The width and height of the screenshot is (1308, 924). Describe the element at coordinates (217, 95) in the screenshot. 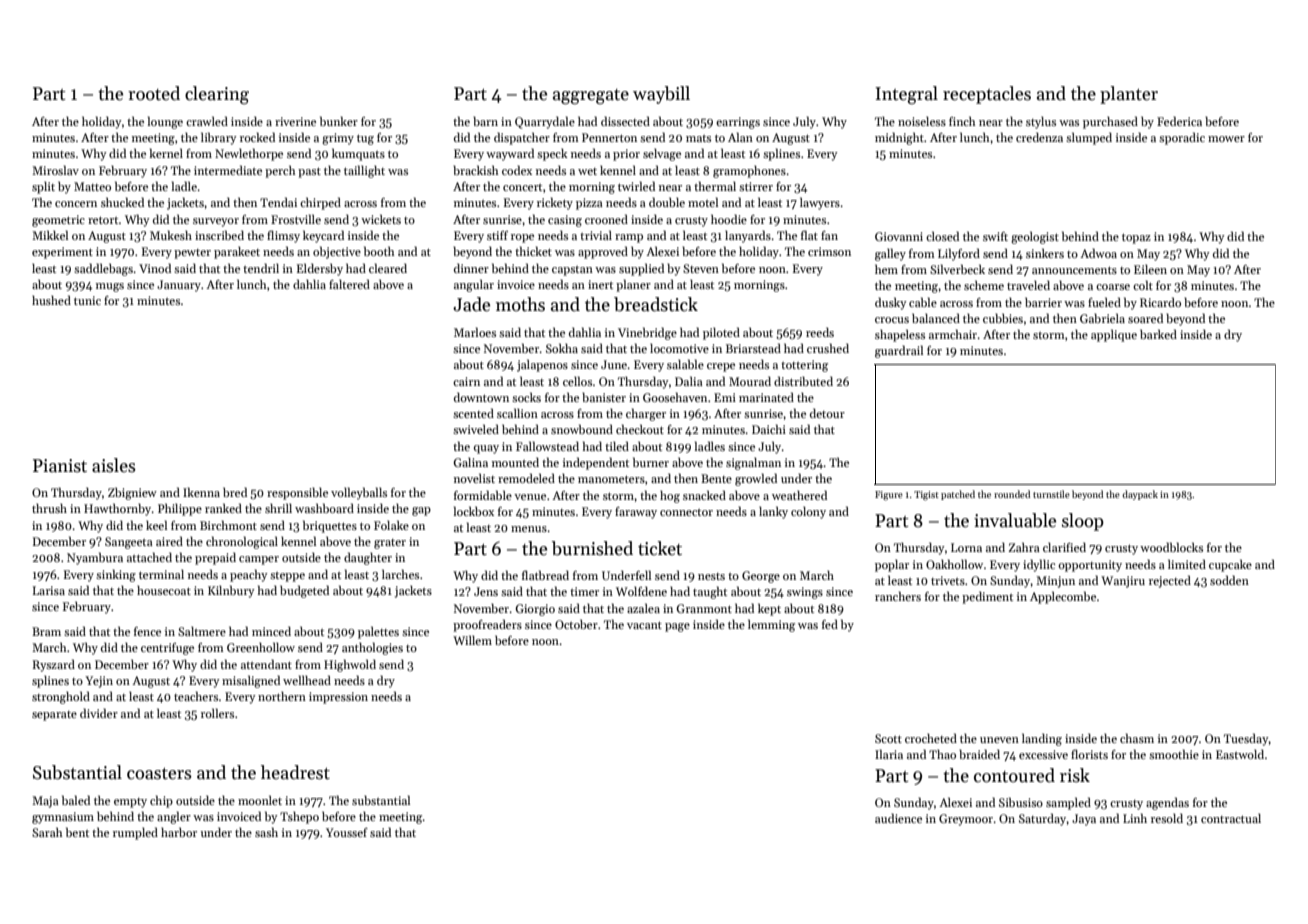

I see `clearing` at that location.
